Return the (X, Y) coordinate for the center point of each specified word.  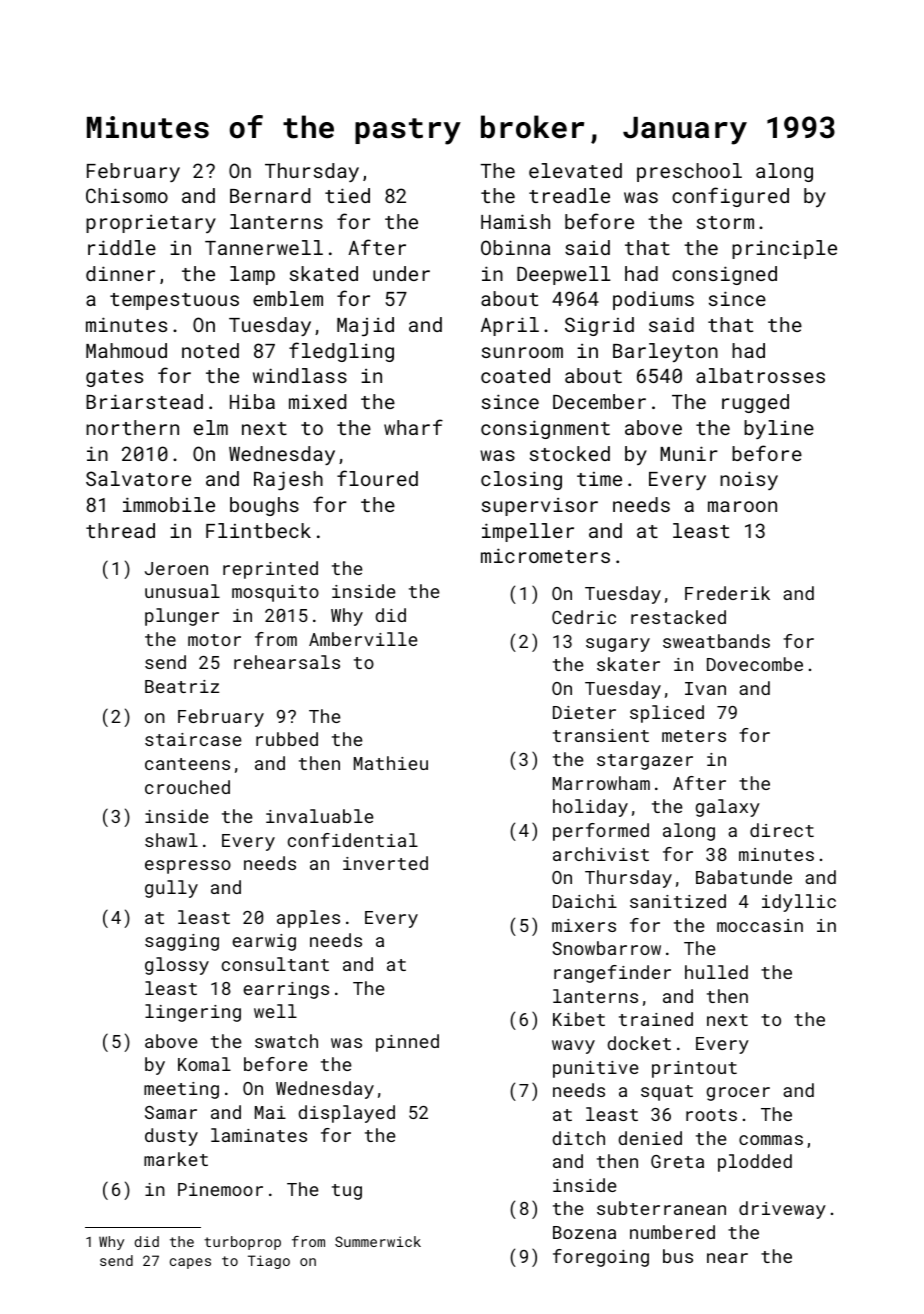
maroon (742, 506)
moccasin (760, 925)
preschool (689, 172)
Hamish (515, 221)
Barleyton (665, 352)
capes (190, 1263)
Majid (365, 326)
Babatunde (744, 877)
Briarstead (144, 401)
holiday (590, 808)
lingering (193, 1013)
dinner (120, 273)
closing (521, 480)
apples (308, 919)
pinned (407, 1043)
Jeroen (176, 568)
